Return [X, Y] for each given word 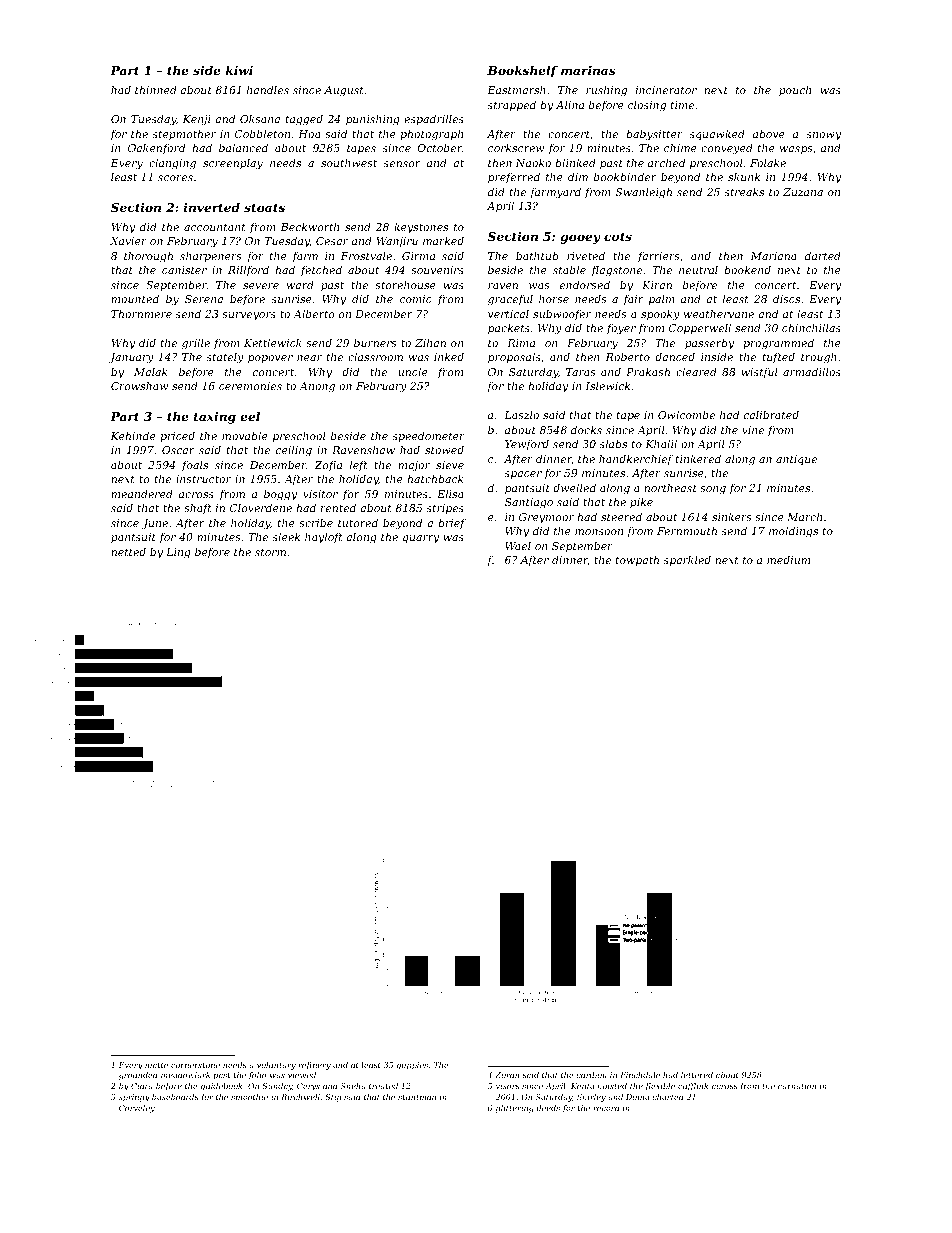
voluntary [276, 1066]
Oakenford [156, 148]
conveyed [727, 149]
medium [788, 559]
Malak [150, 371]
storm [270, 552]
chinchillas [811, 327]
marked [443, 240]
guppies [412, 1066]
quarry [421, 539]
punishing [373, 120]
